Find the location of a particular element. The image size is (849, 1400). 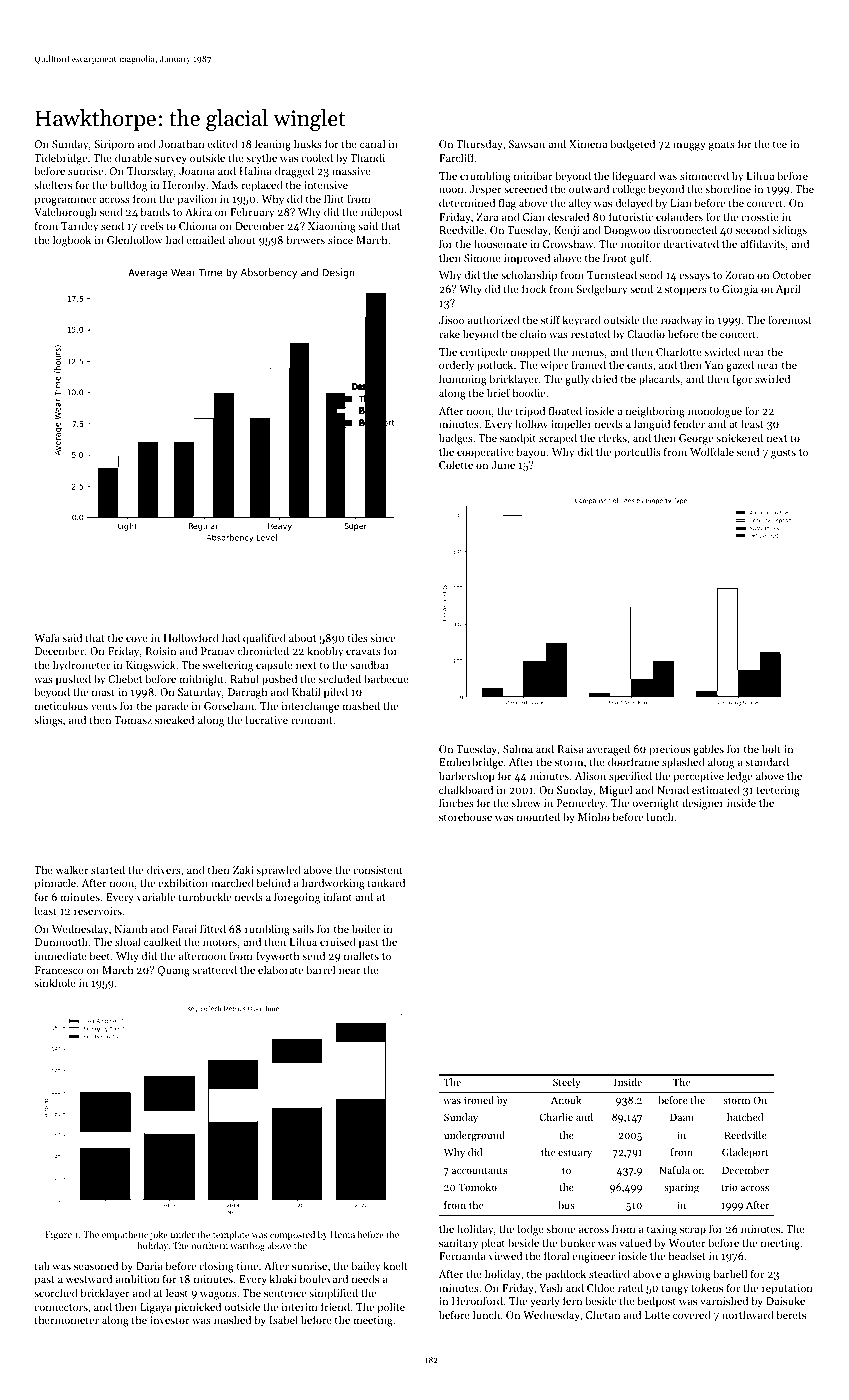

tiles is located at coordinates (358, 637).
